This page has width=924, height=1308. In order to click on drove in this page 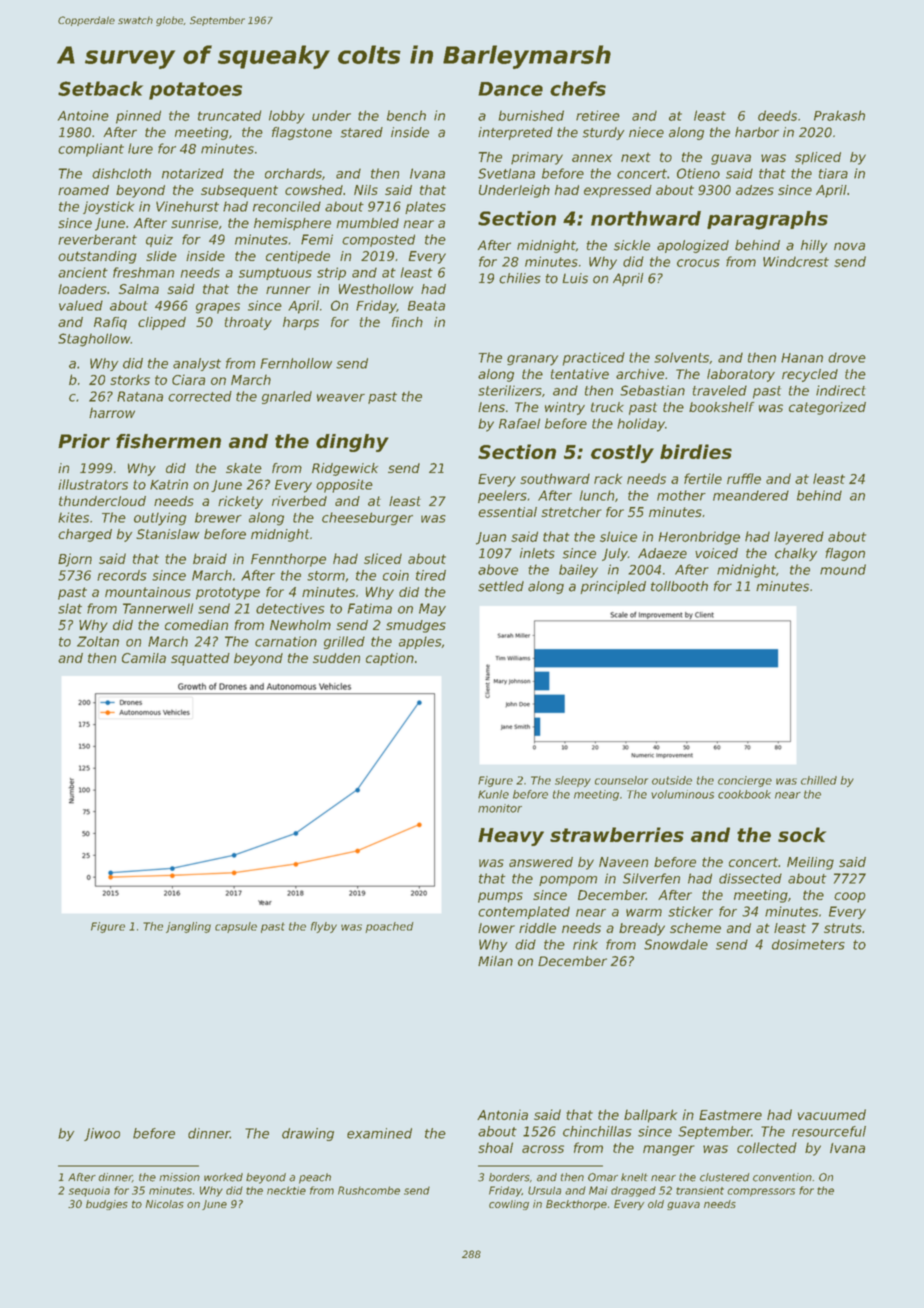, I will do `click(847, 357)`.
